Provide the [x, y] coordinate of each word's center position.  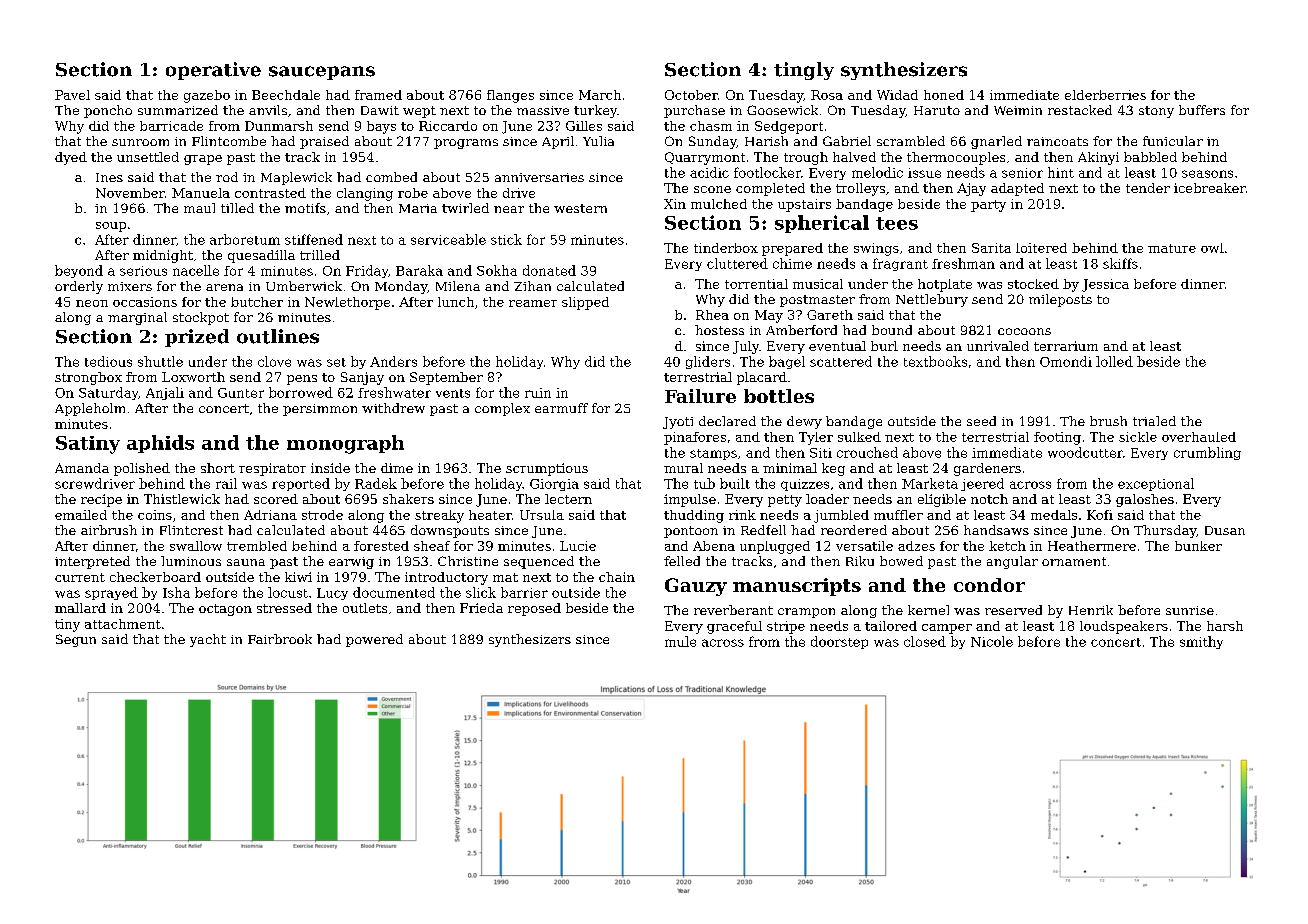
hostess [719, 330]
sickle [1138, 437]
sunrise [1190, 610]
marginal [137, 318]
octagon [225, 610]
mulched [719, 204]
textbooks [935, 361]
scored [276, 499]
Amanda [82, 468]
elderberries [1105, 95]
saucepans [322, 73]
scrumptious [547, 469]
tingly [804, 71]
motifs [305, 208]
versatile [864, 546]
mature [1172, 248]
